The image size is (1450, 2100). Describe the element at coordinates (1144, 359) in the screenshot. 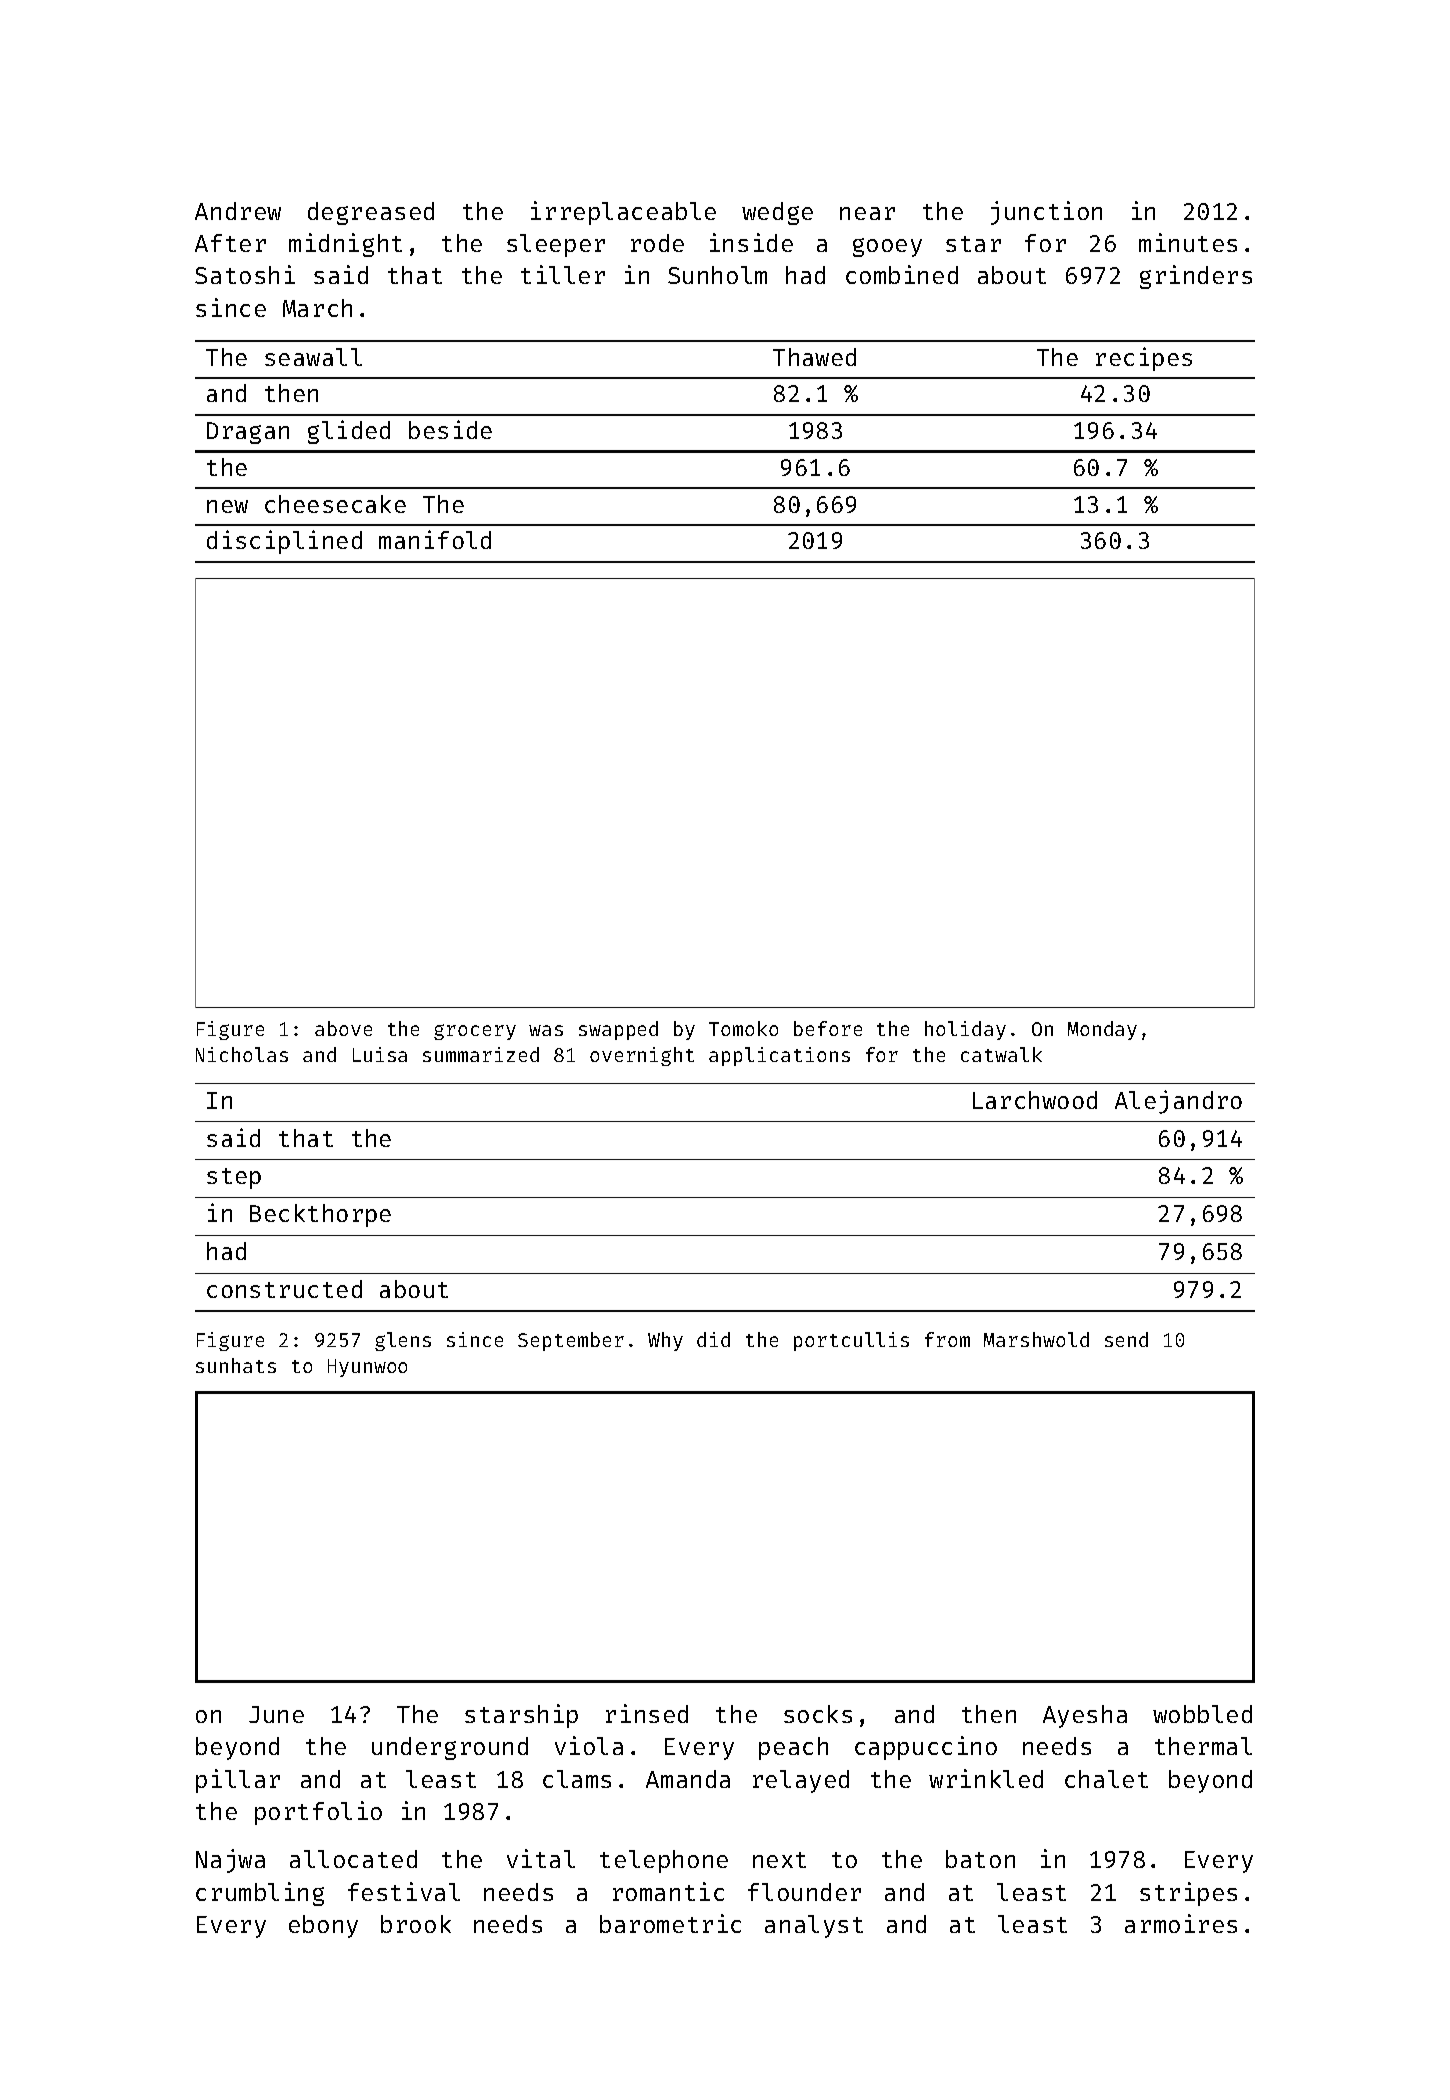

I see `recipes` at that location.
